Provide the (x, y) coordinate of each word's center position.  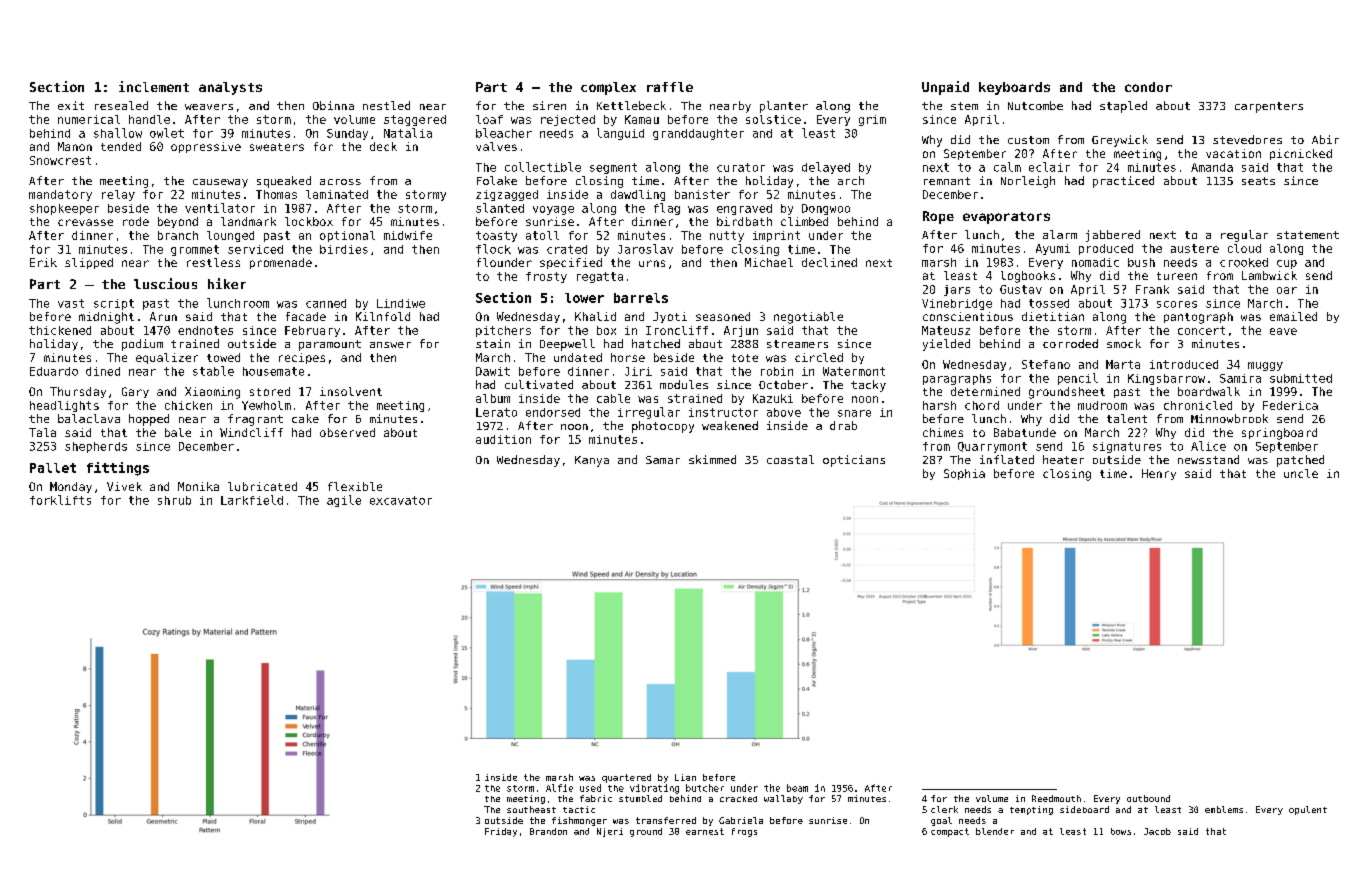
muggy (1265, 366)
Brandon (548, 831)
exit (71, 105)
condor (1148, 87)
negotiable (808, 318)
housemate (273, 371)
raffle (670, 87)
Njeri (610, 832)
